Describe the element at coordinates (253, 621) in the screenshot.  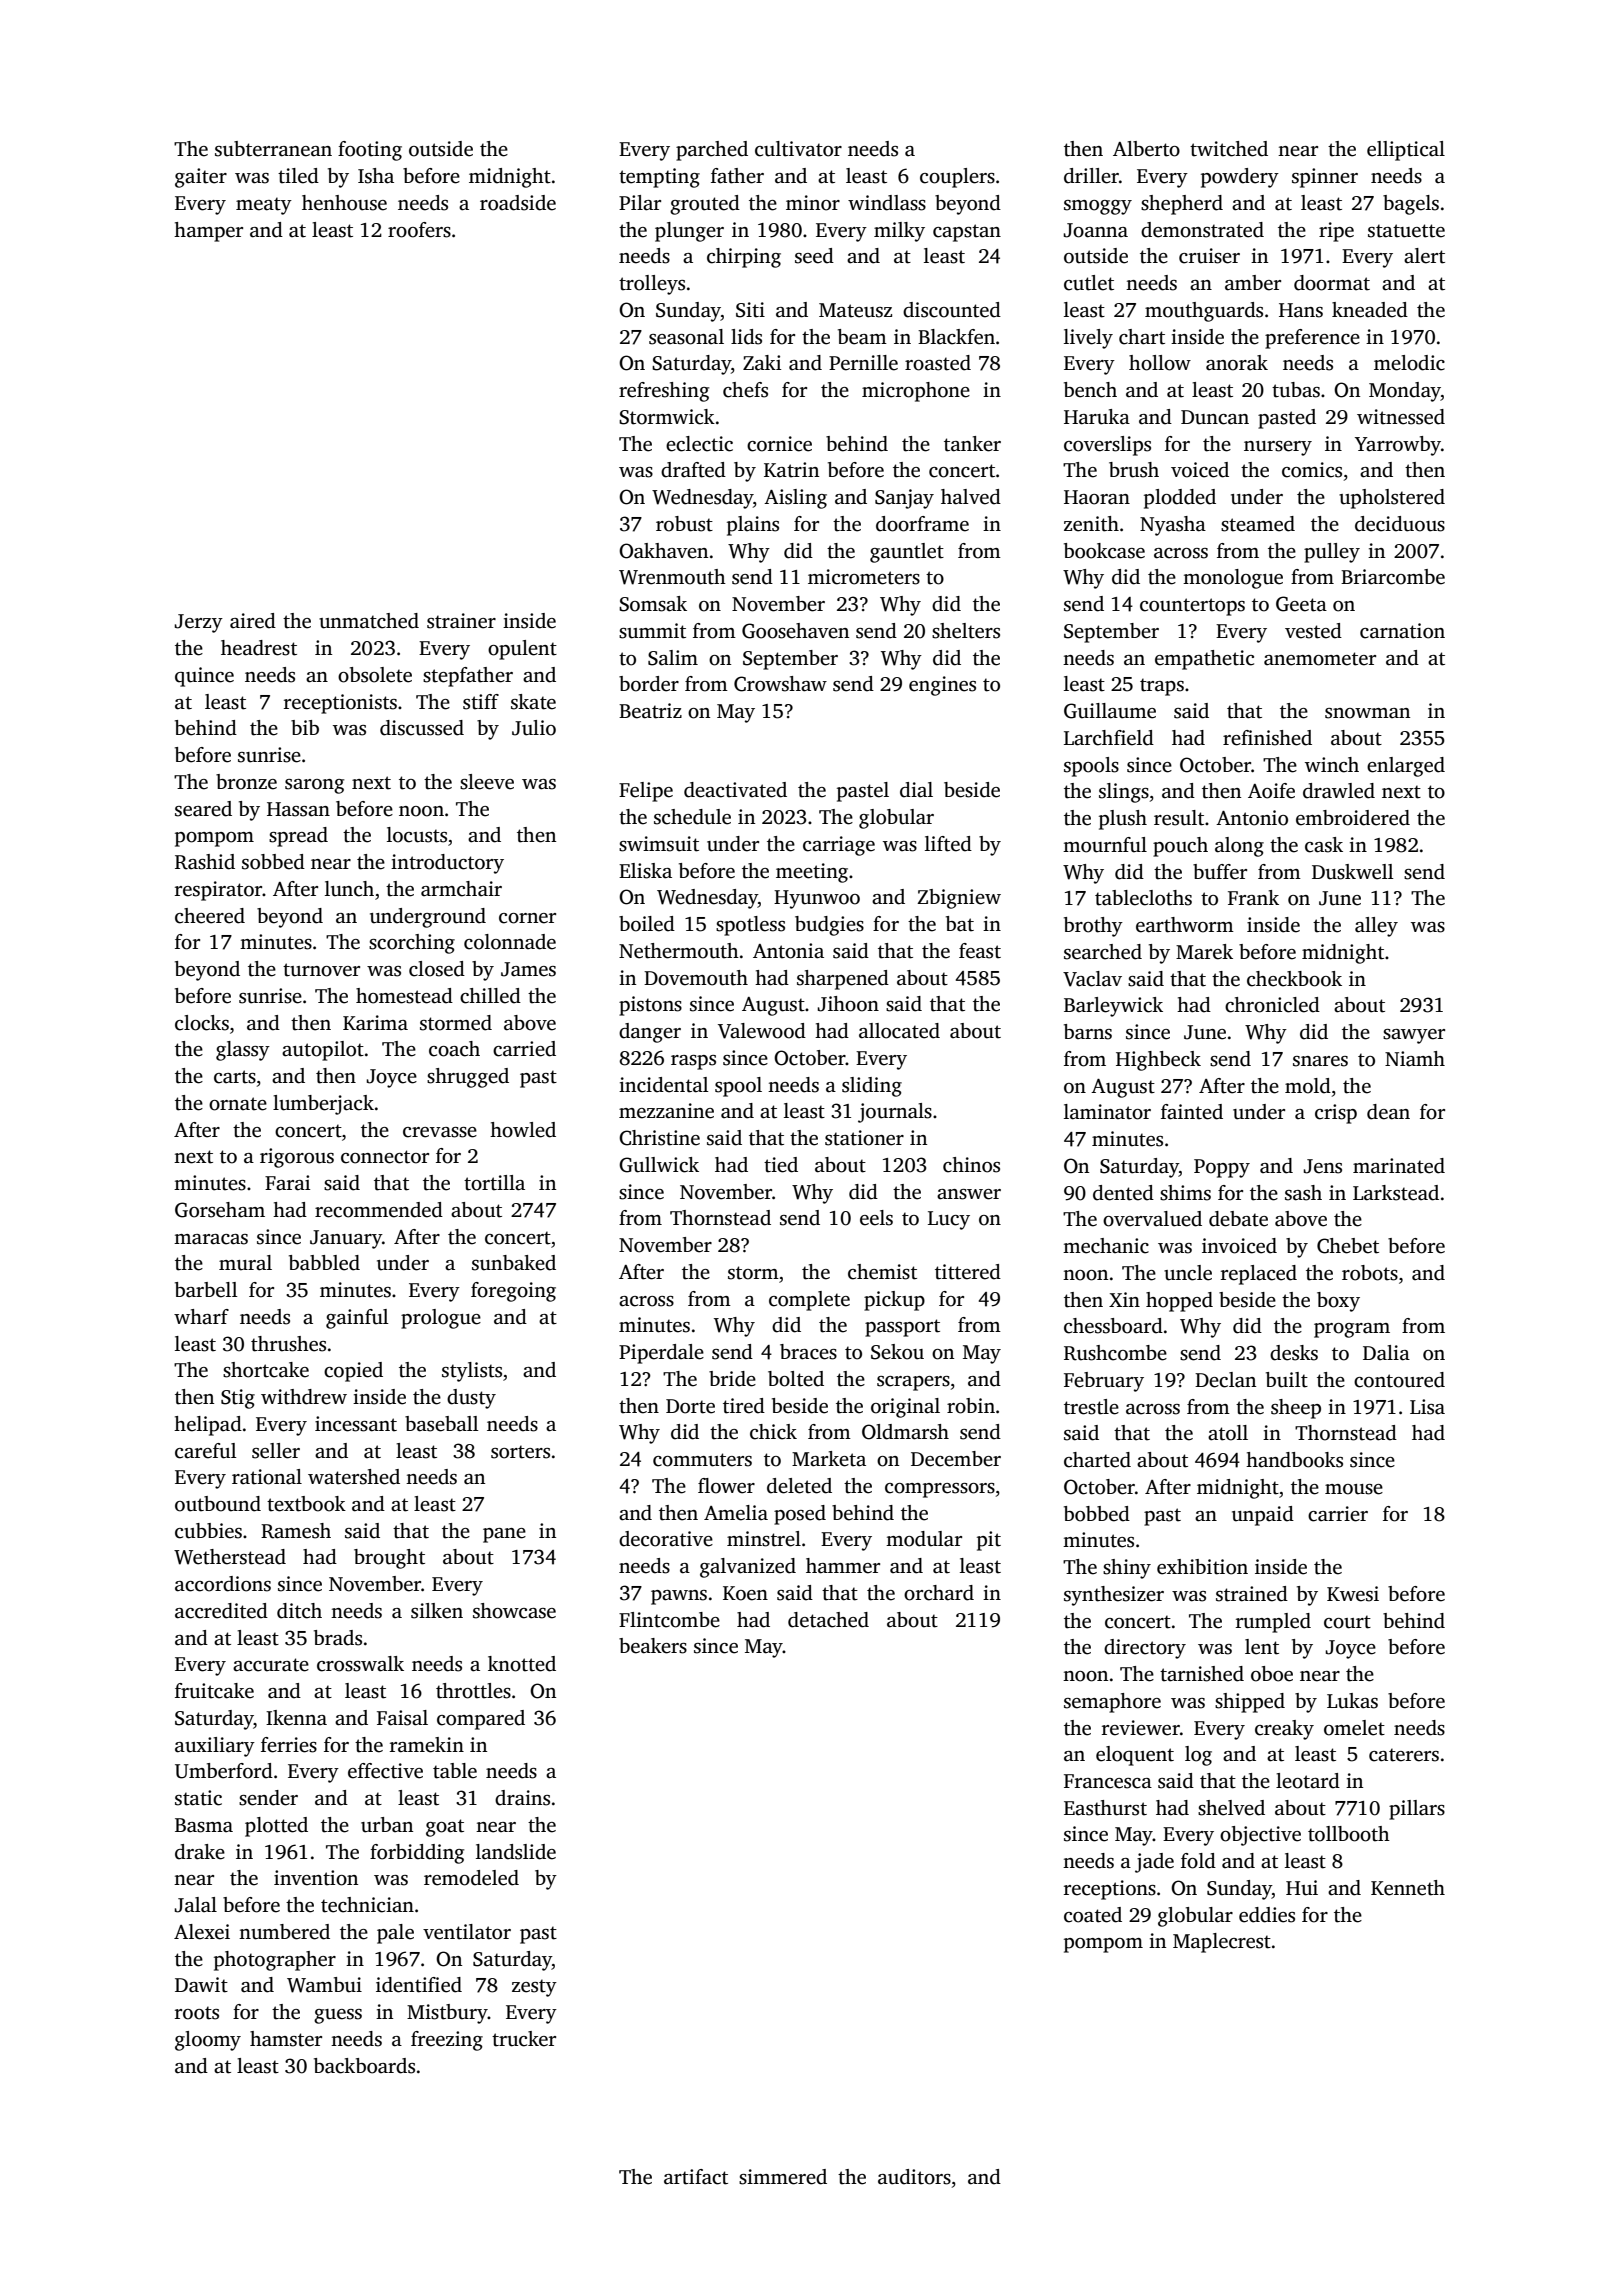
I see `aired` at that location.
